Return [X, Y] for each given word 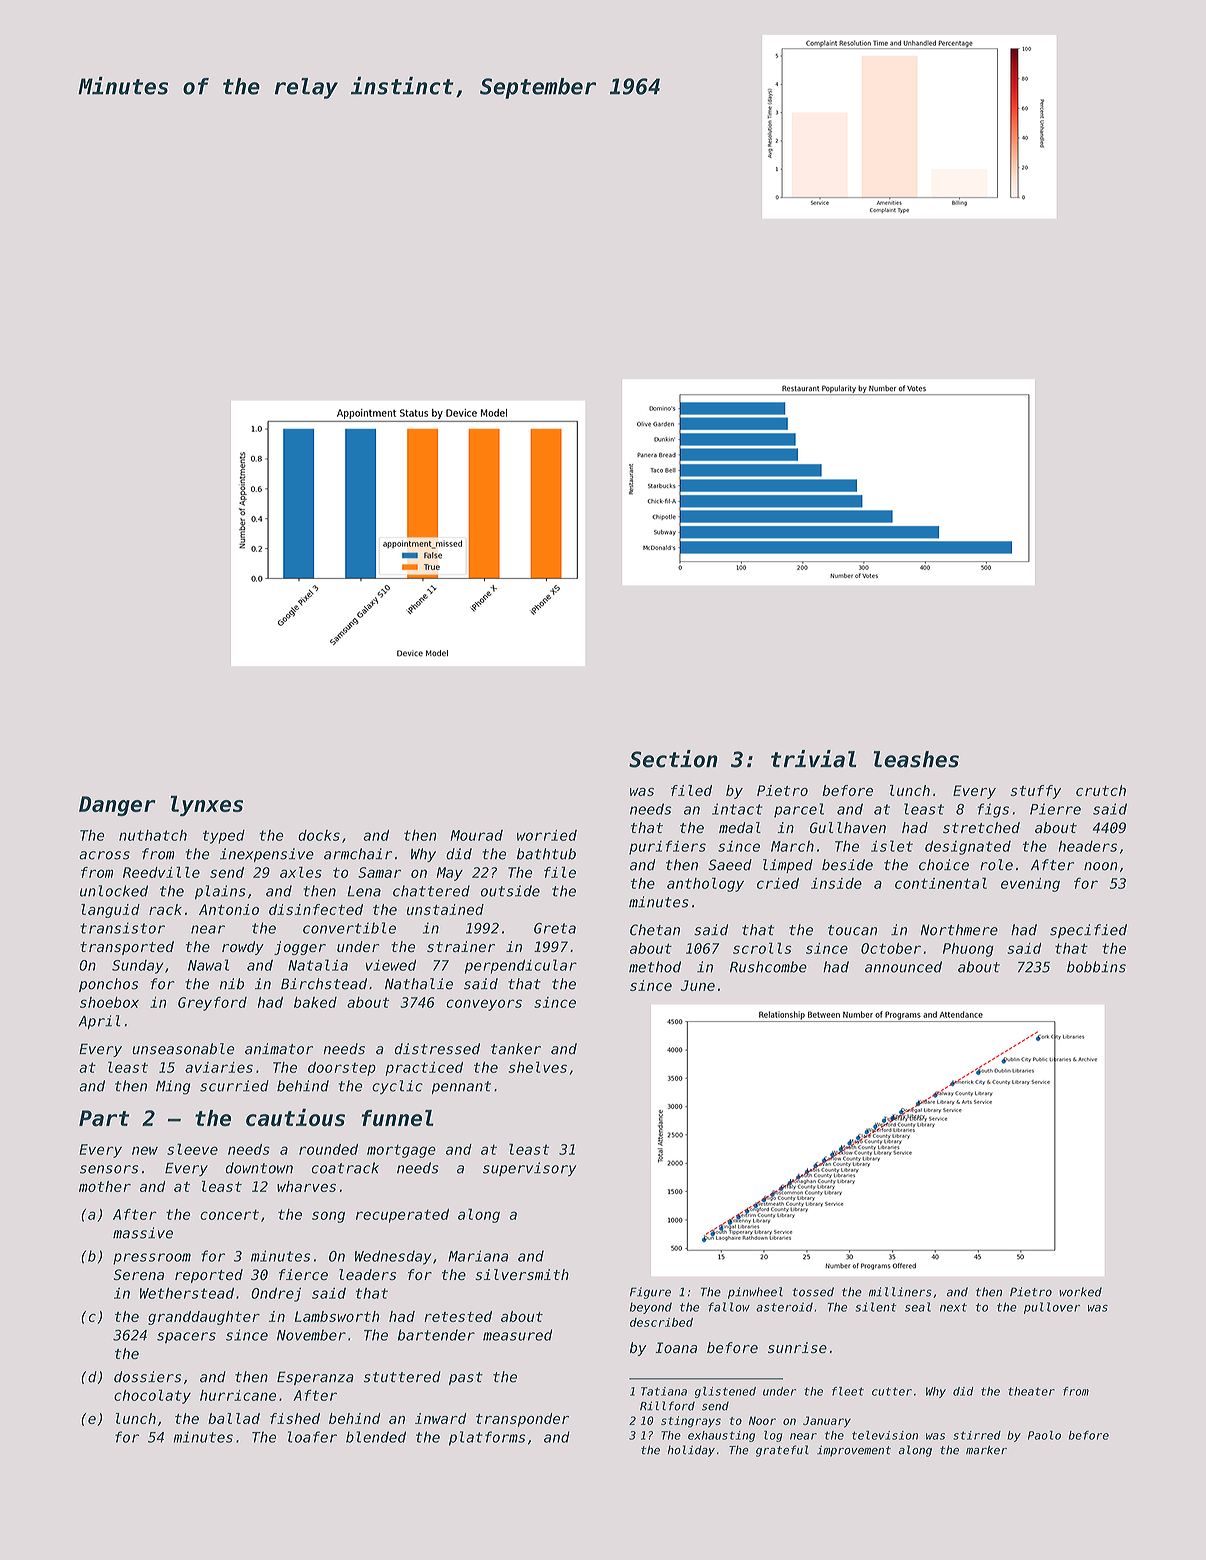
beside [847, 865]
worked [1080, 1292]
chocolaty [152, 1396]
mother [105, 1186]
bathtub [546, 854]
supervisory [530, 1169]
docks [319, 835]
